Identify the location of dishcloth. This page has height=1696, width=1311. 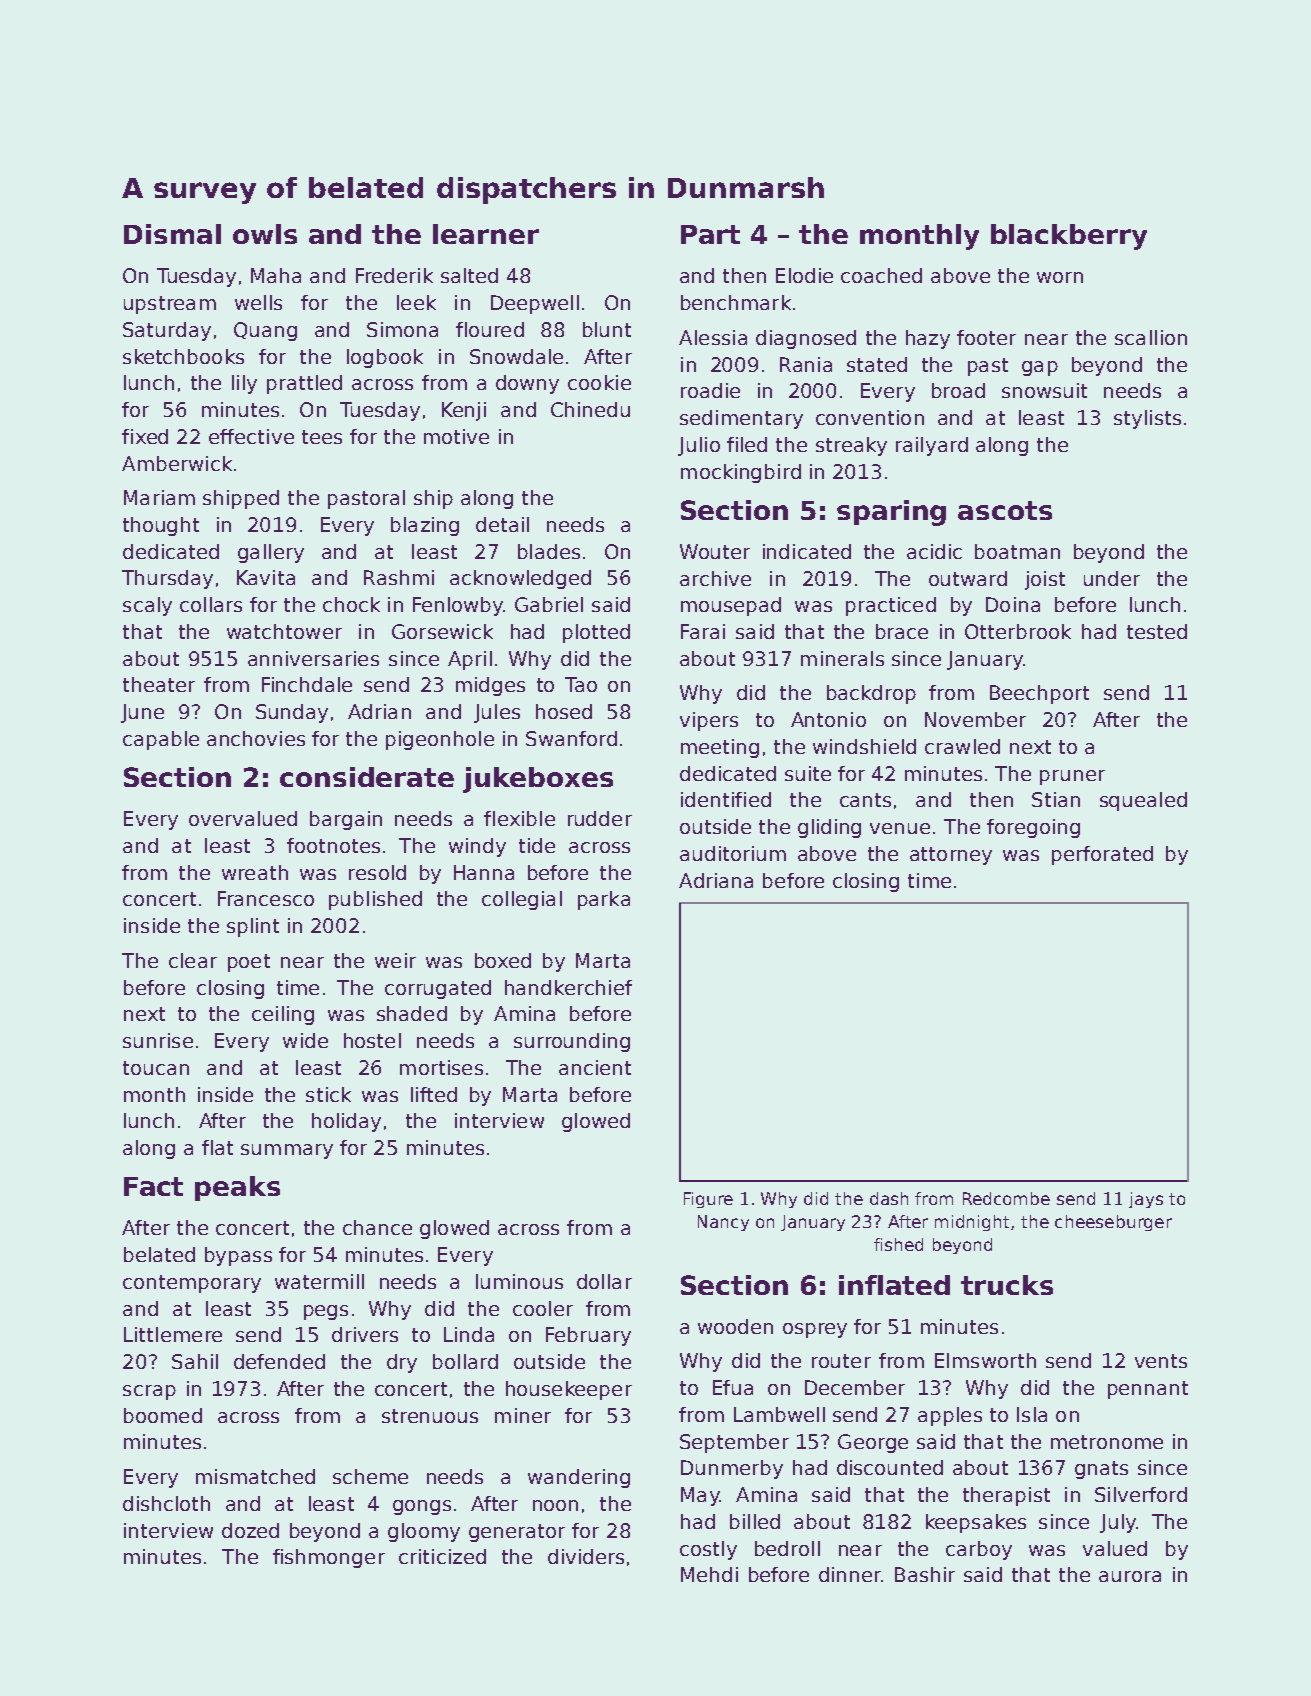
(166, 1503).
